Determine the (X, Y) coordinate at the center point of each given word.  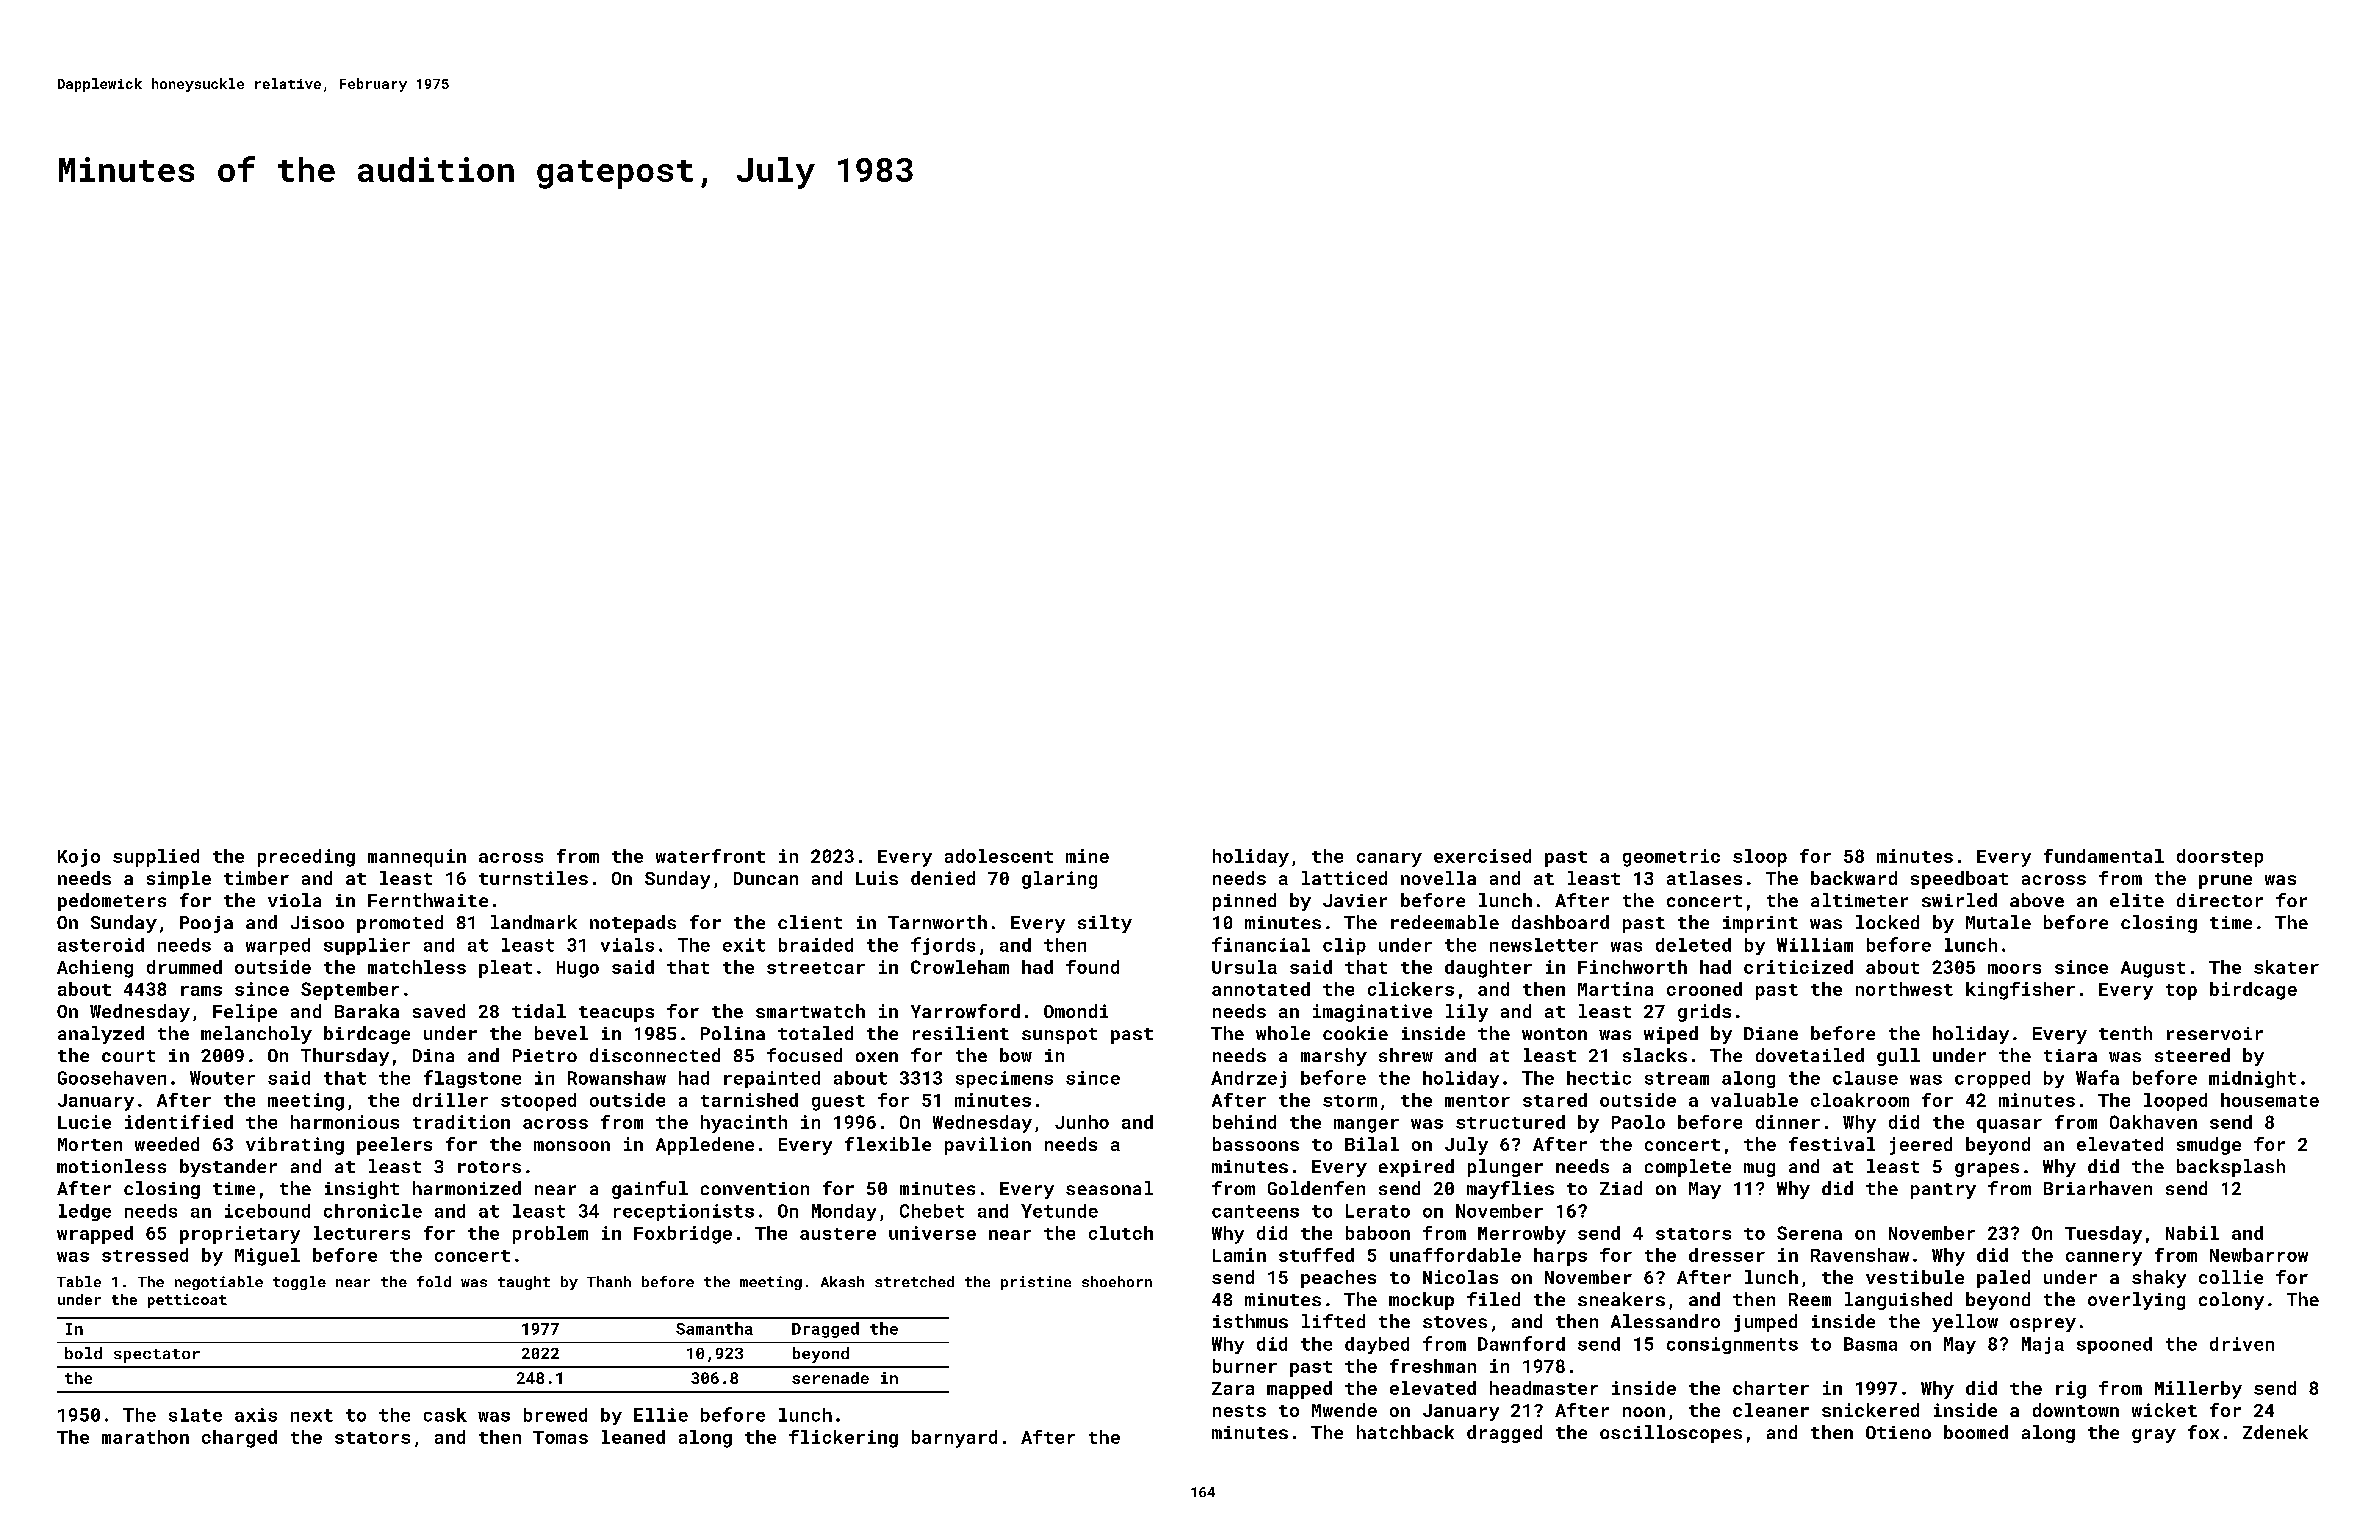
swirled (1959, 900)
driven (2242, 1344)
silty (1105, 924)
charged (239, 1439)
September (350, 991)
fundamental (2104, 856)
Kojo (79, 858)
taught (524, 1283)
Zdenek (2275, 1432)
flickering (843, 1439)
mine (1087, 856)
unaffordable (1455, 1255)
